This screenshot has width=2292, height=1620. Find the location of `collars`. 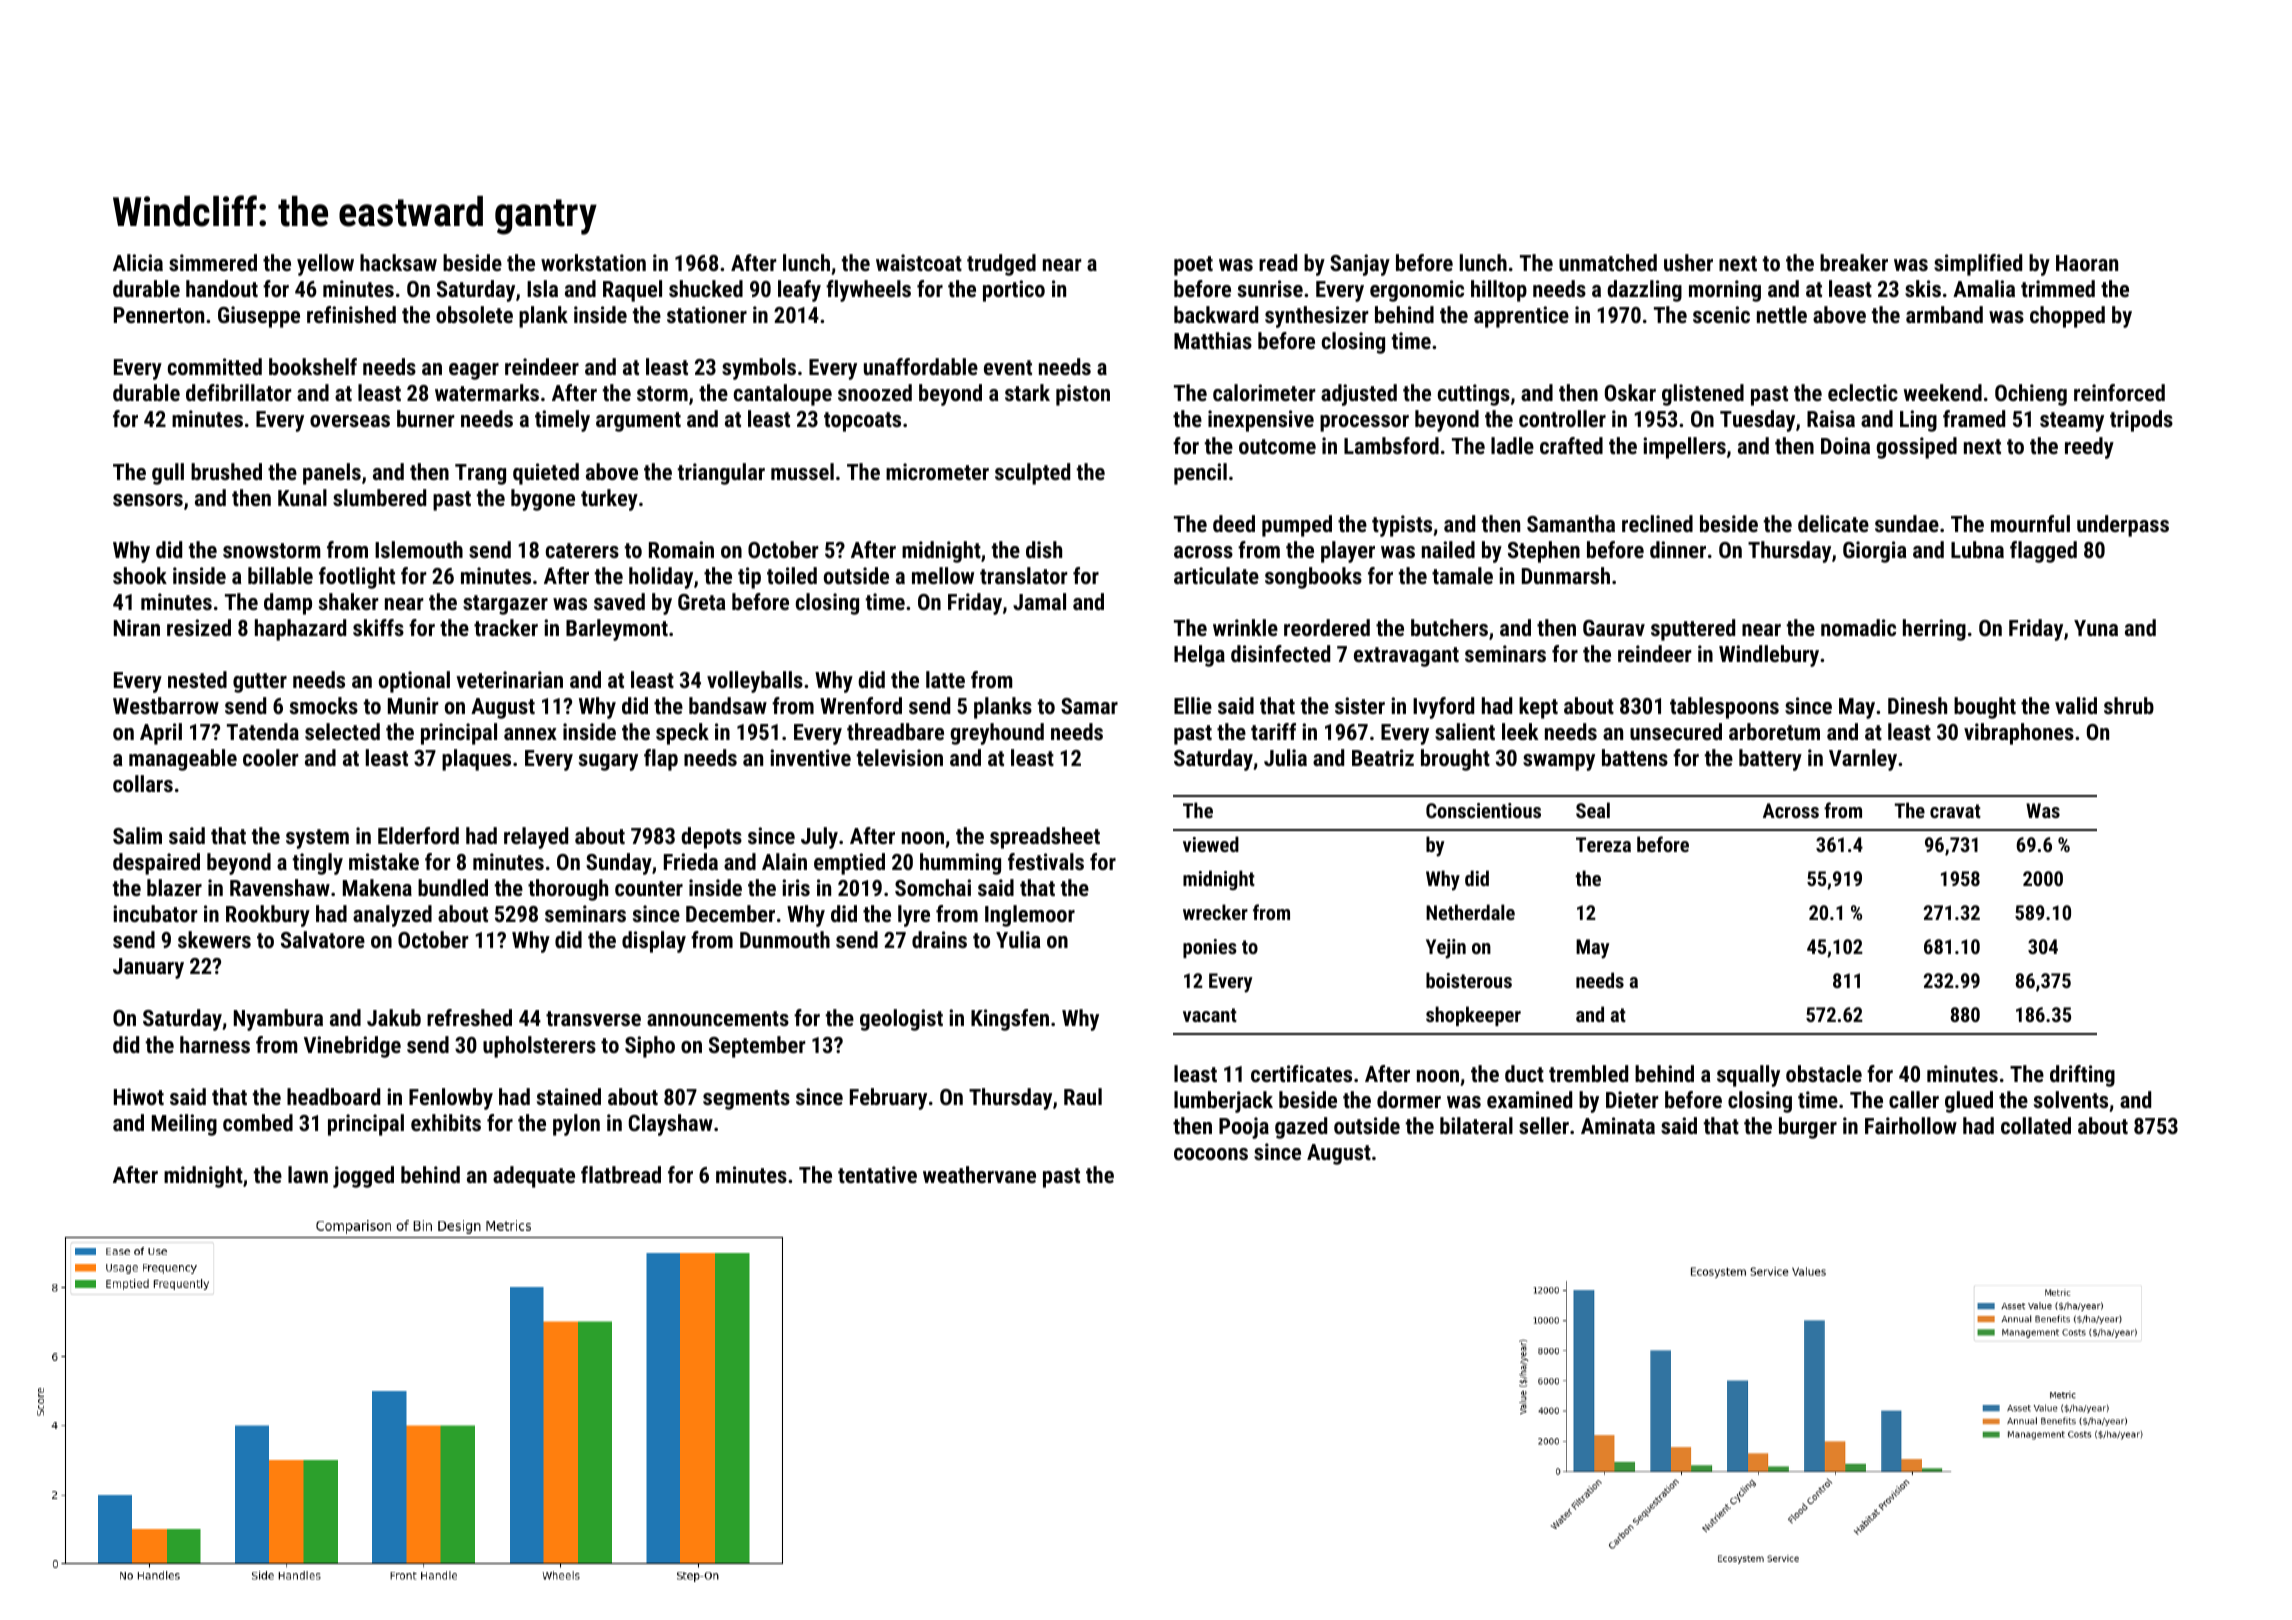

collars is located at coordinates (143, 783).
